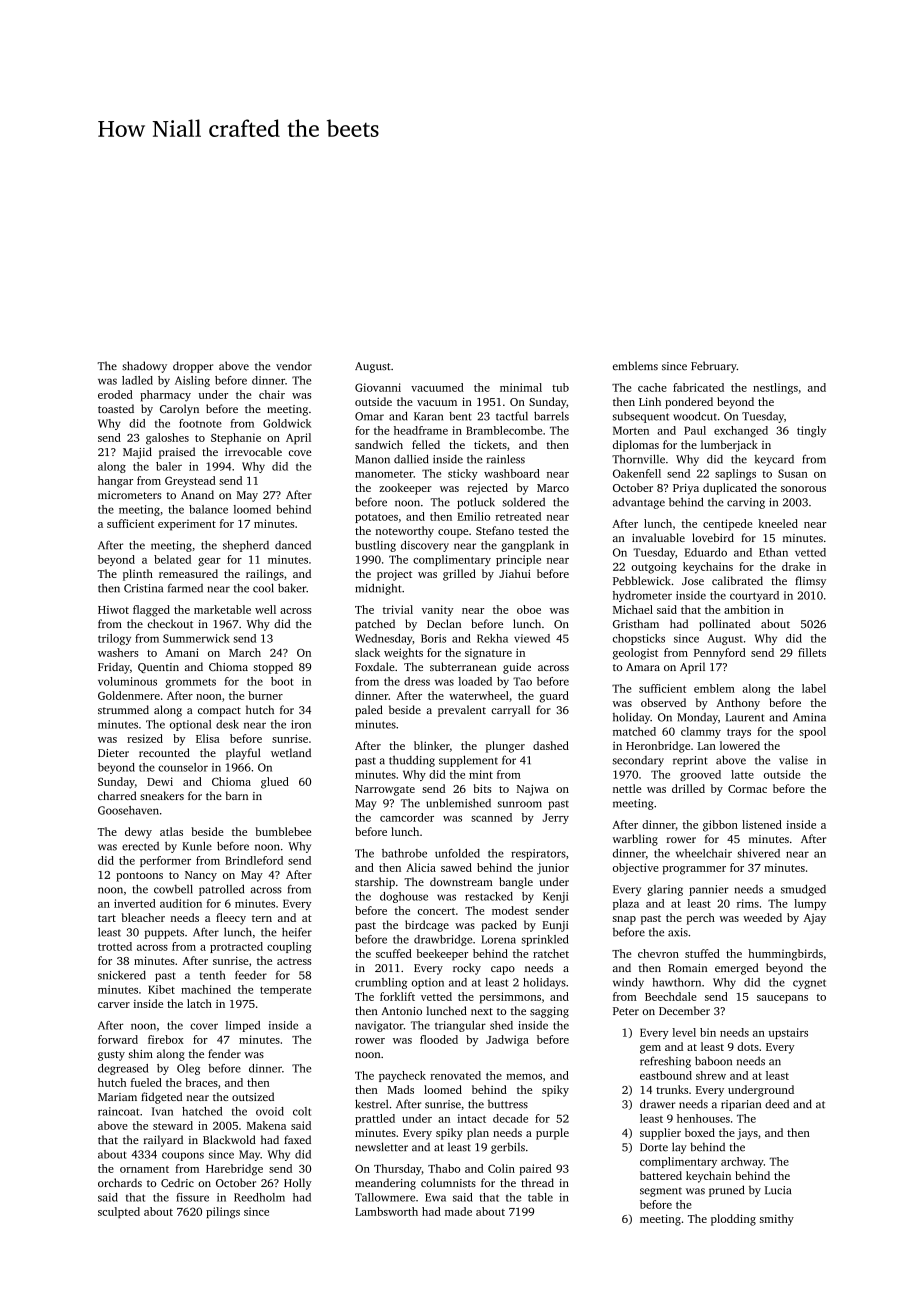  What do you see at coordinates (367, 652) in the screenshot?
I see `slack` at bounding box center [367, 652].
